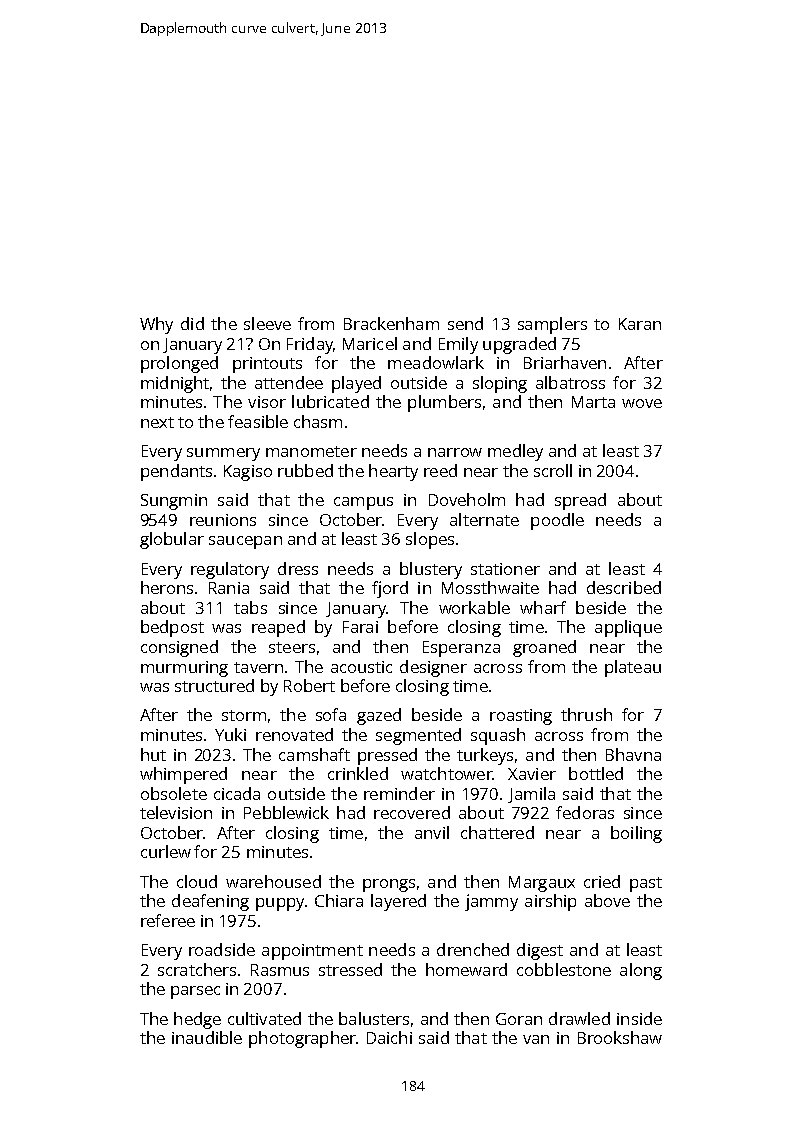 The image size is (802, 1138). Describe the element at coordinates (536, 1039) in the screenshot. I see `van` at that location.
